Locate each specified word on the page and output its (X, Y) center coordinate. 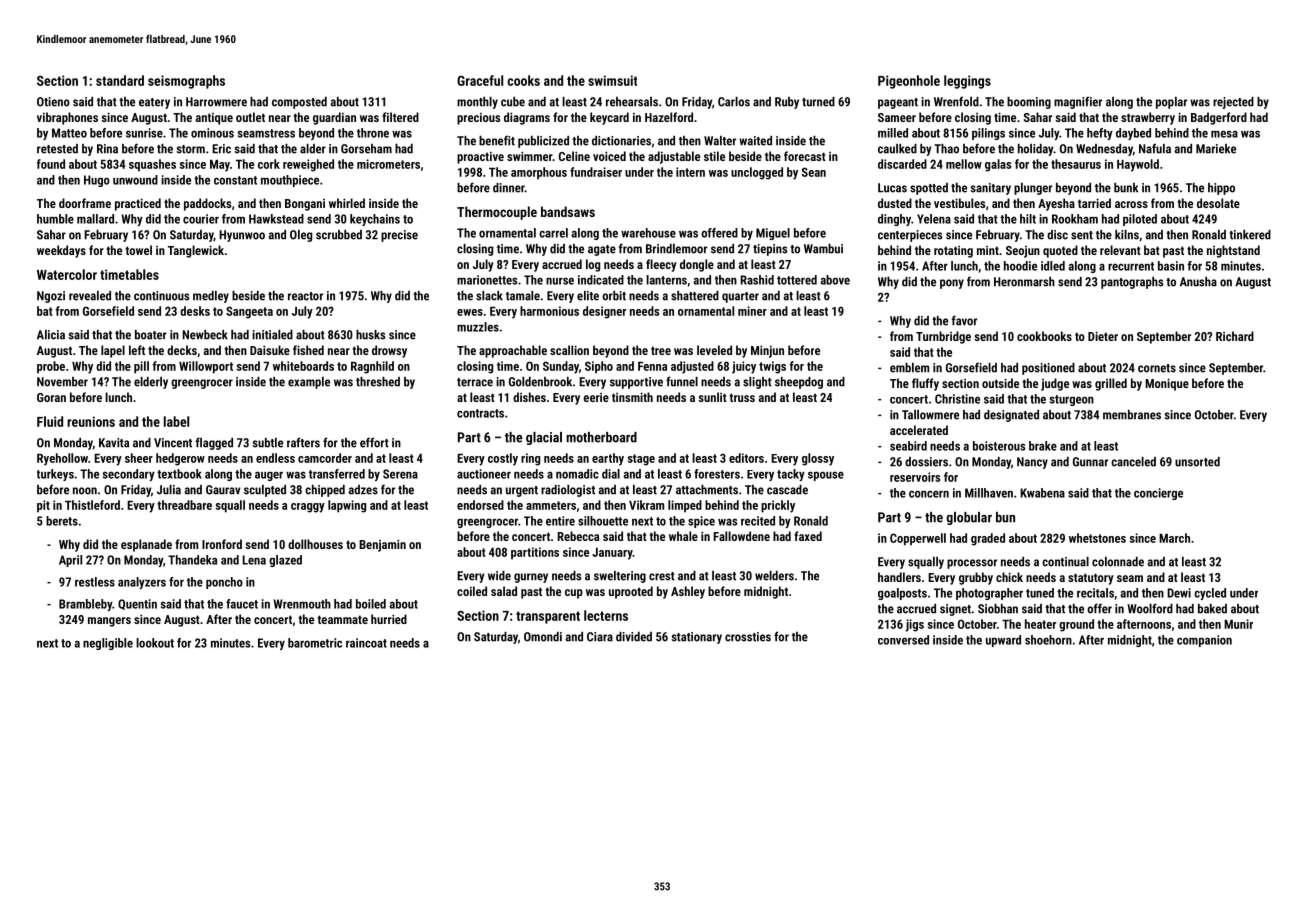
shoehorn (1048, 640)
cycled (1210, 594)
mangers (109, 622)
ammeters (551, 505)
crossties (748, 637)
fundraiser (596, 172)
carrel (553, 233)
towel (139, 250)
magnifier (1078, 102)
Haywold (1138, 165)
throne (373, 133)
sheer (139, 458)
